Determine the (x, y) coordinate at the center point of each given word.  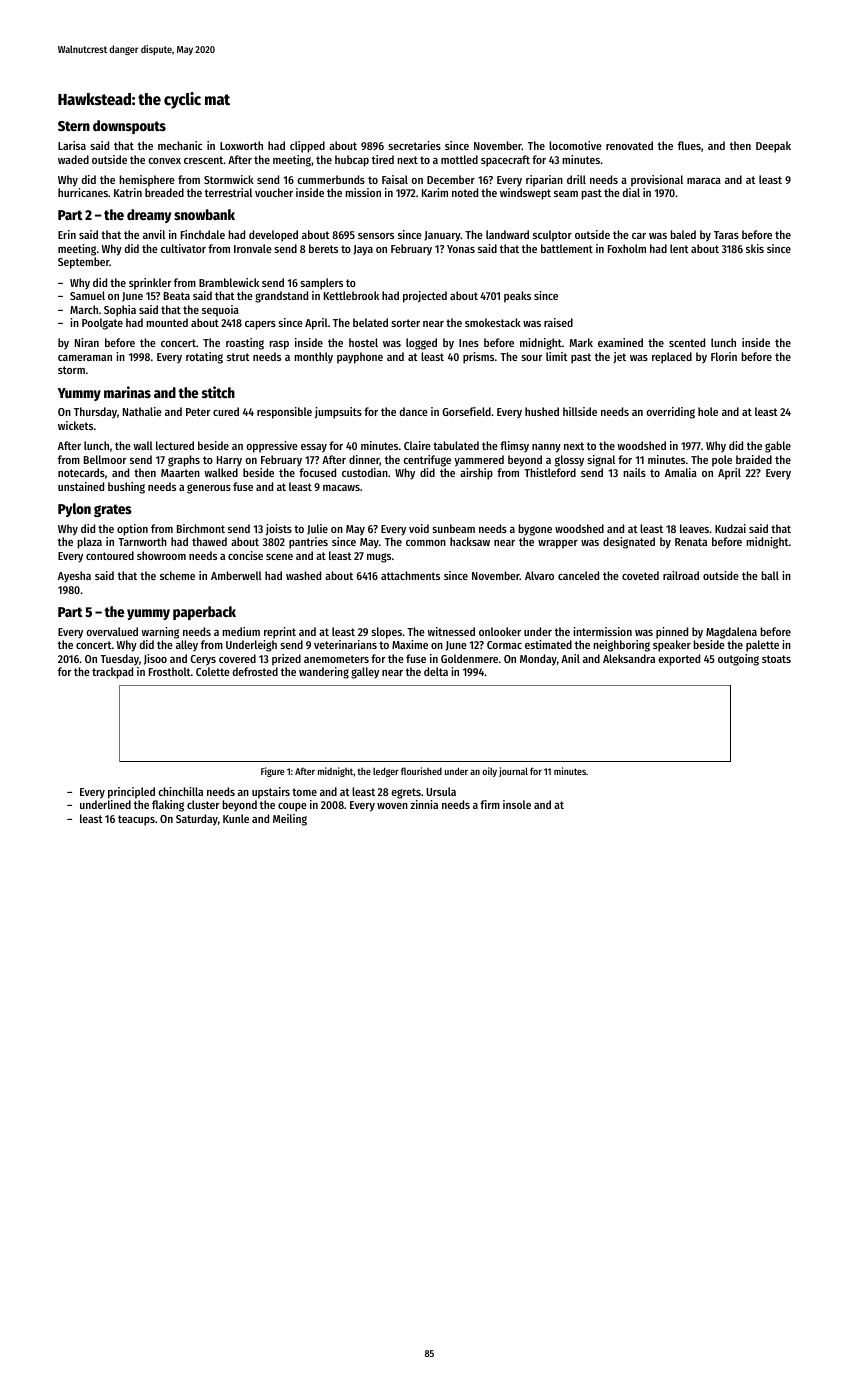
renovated (629, 145)
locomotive (575, 145)
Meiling (290, 820)
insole (517, 804)
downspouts (129, 127)
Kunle (236, 818)
